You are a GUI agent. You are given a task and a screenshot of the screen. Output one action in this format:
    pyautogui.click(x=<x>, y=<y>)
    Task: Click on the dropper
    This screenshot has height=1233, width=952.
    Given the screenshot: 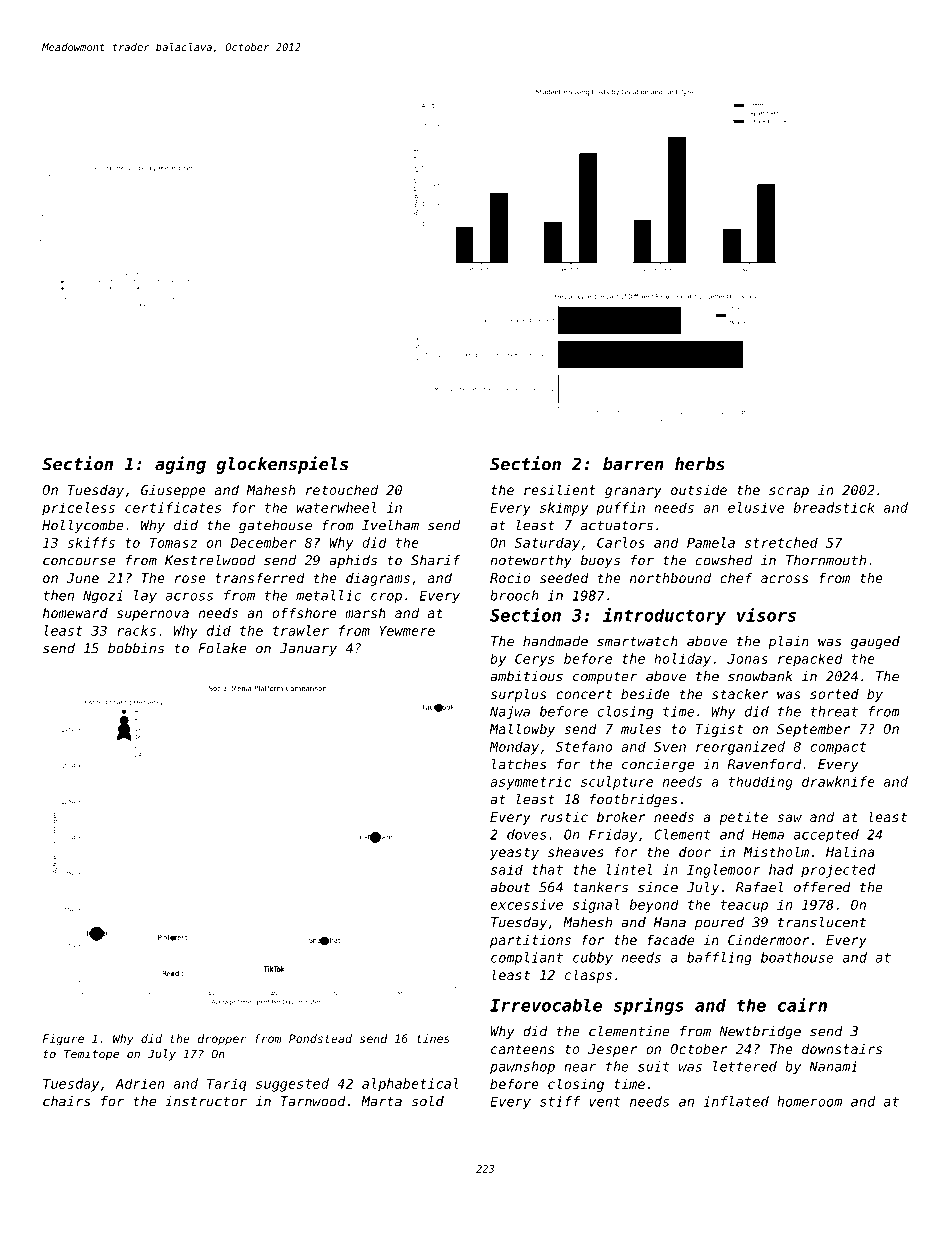 What is the action you would take?
    pyautogui.click(x=222, y=1040)
